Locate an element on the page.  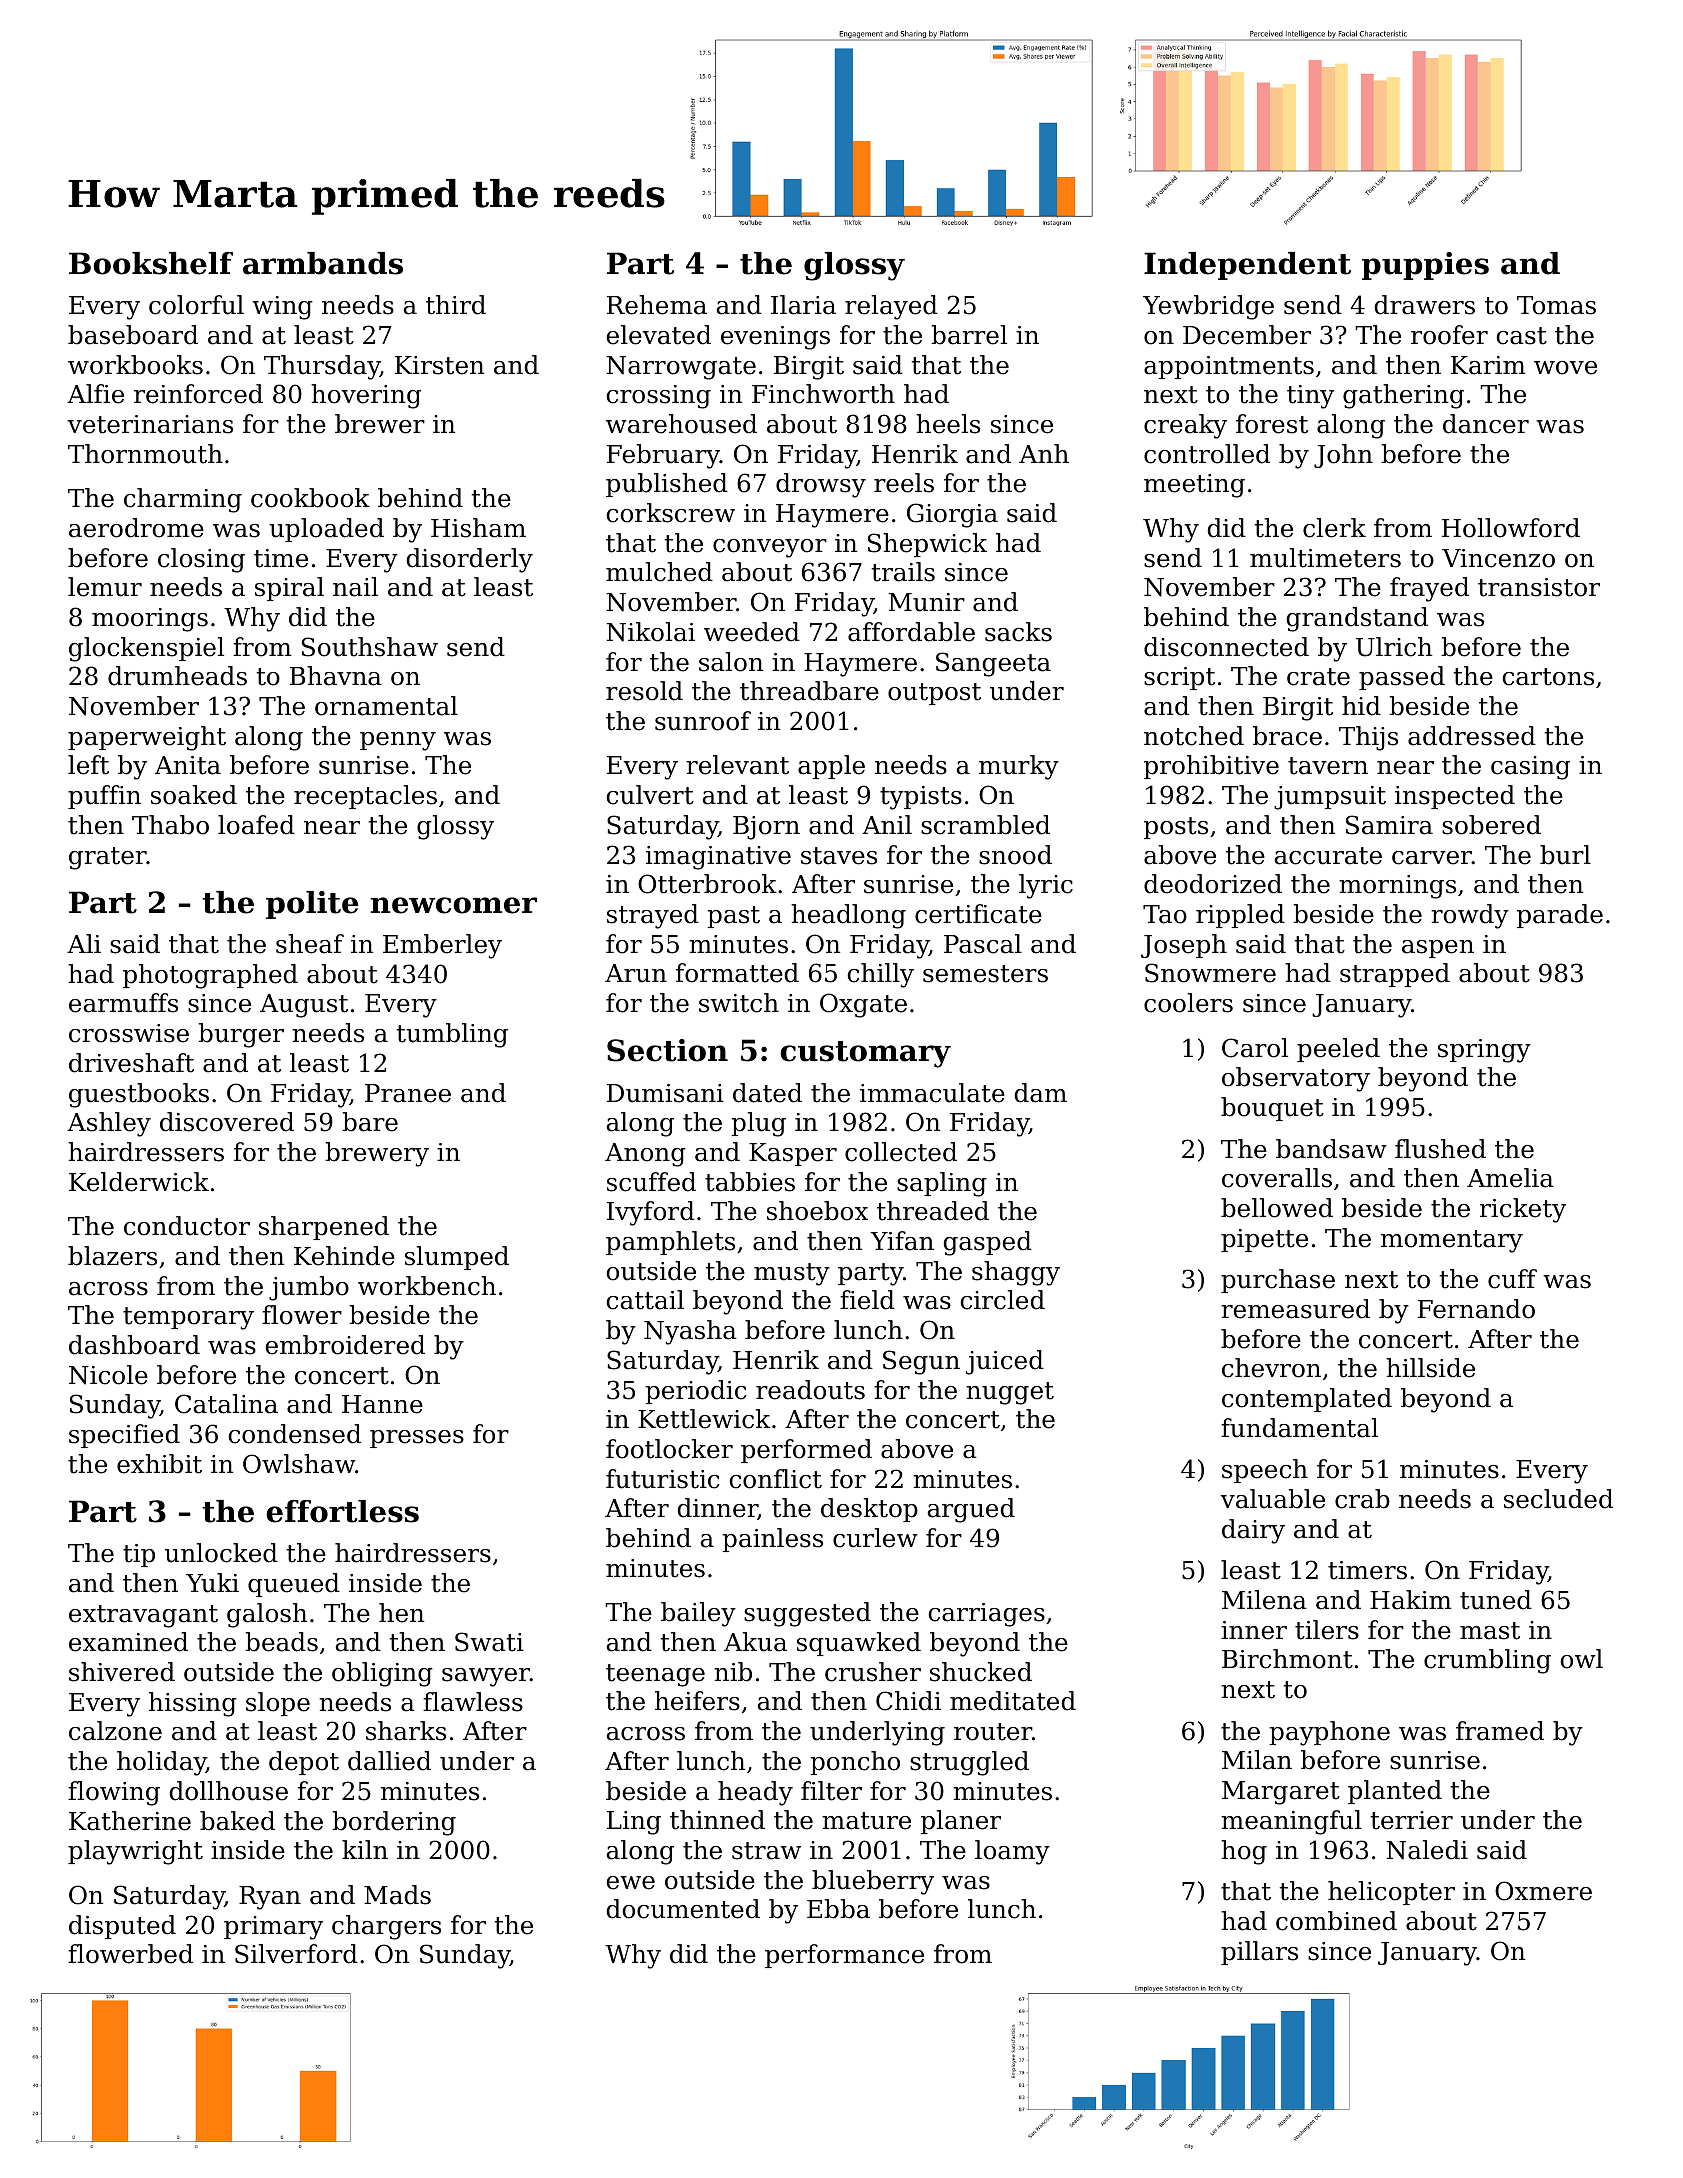
reels is located at coordinates (904, 483).
